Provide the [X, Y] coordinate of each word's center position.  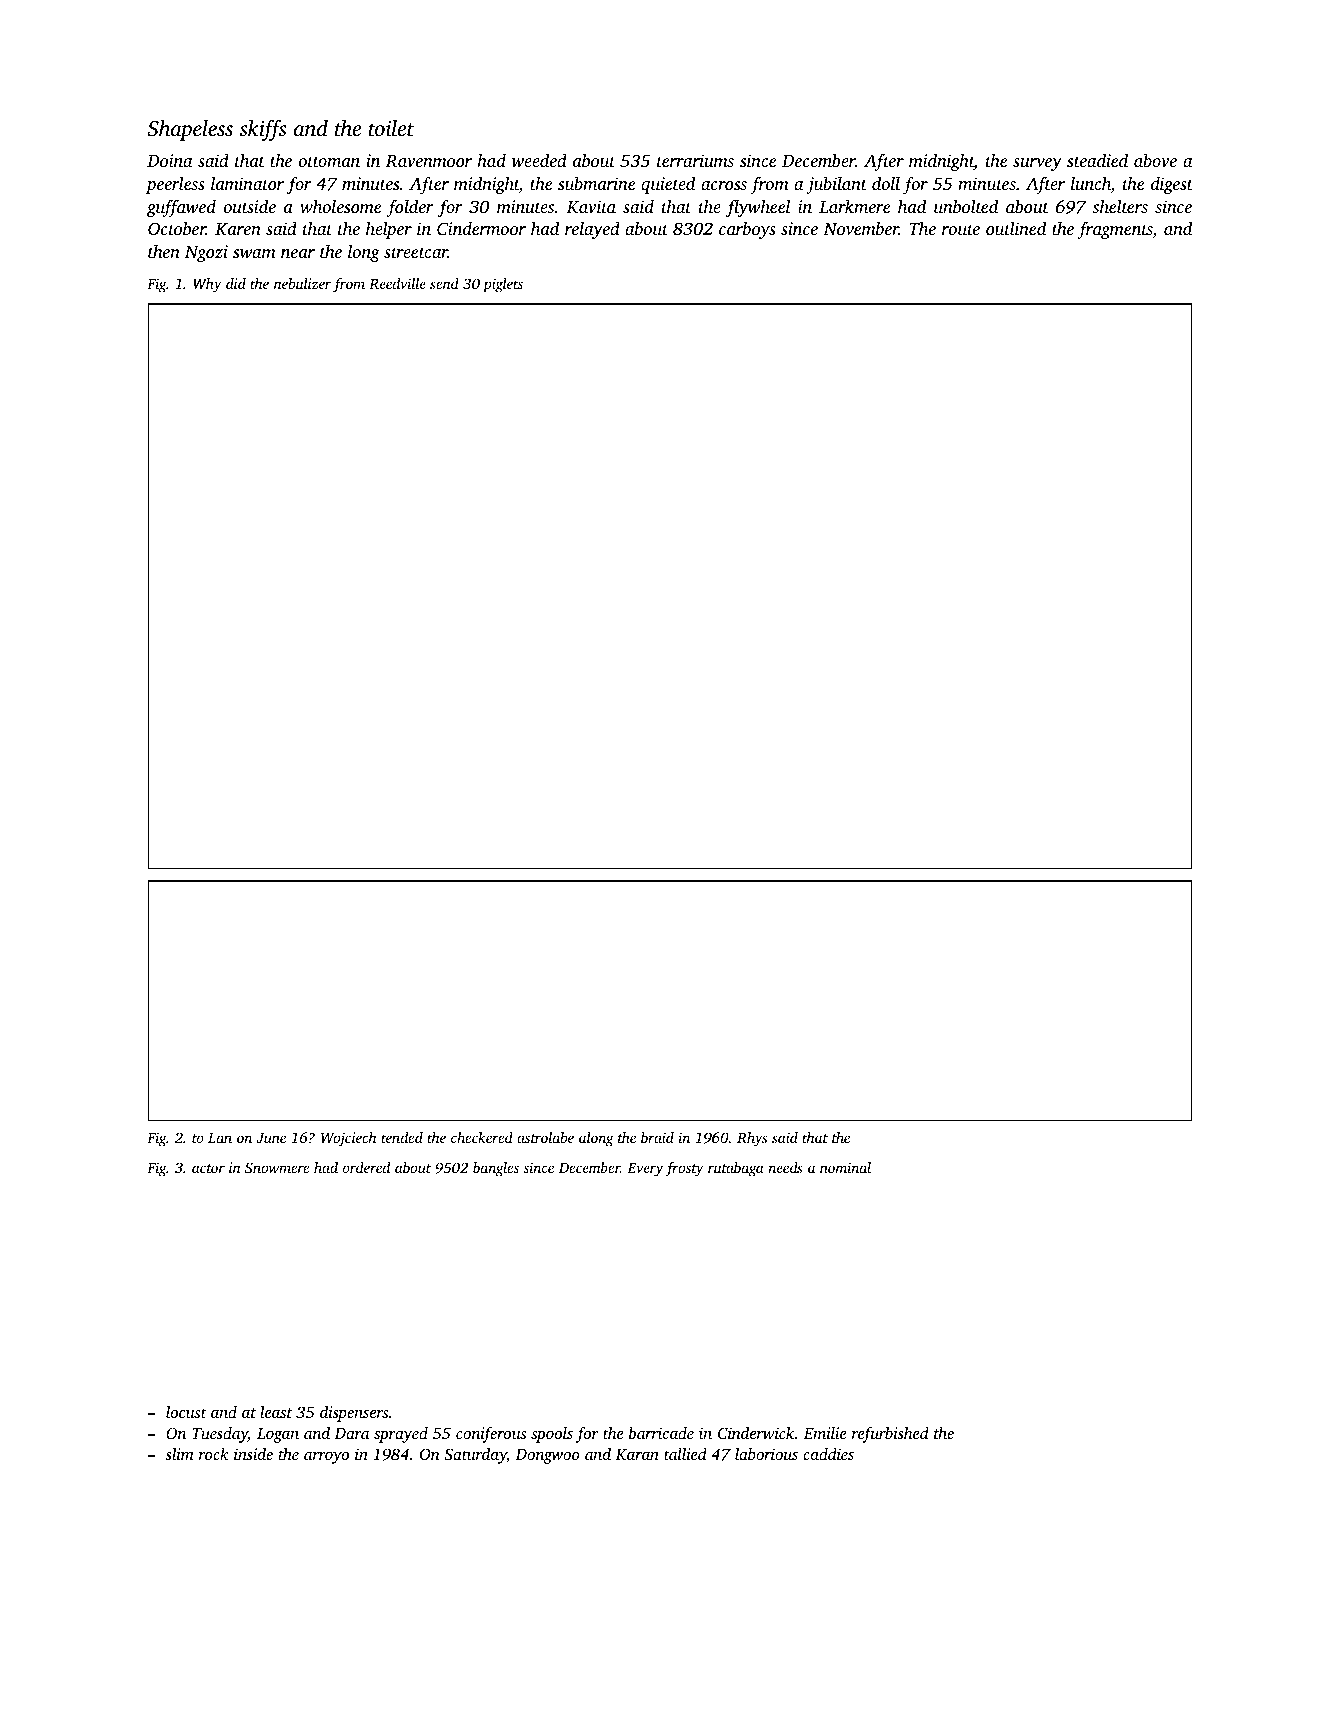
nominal [845, 1167]
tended [402, 1137]
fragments [1115, 230]
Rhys [752, 1139]
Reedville [397, 283]
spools [552, 1435]
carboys [747, 230]
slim [179, 1454]
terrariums [695, 160]
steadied [1097, 160]
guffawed [181, 208]
